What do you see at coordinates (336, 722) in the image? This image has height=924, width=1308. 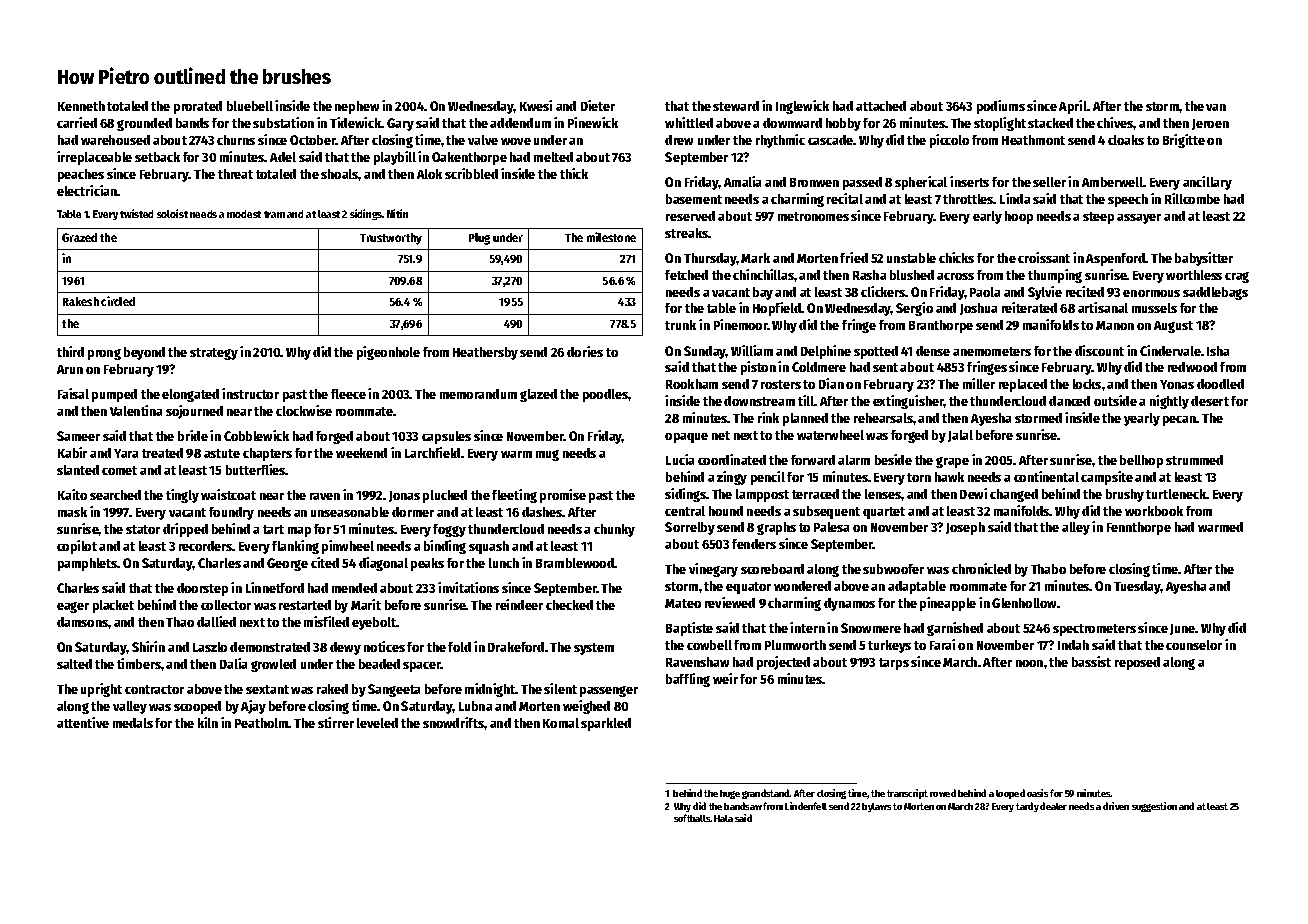 I see `stirrer` at bounding box center [336, 722].
